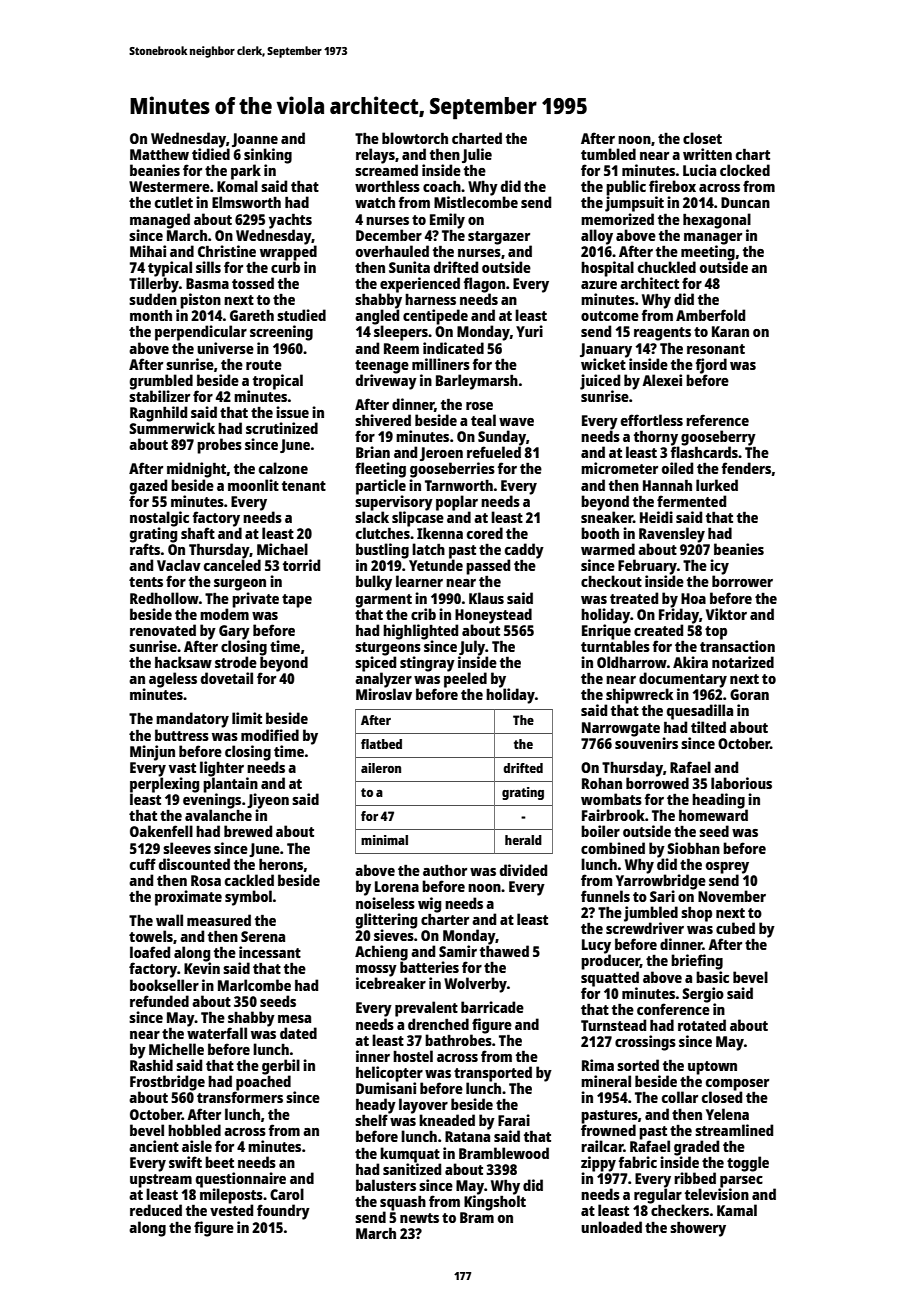 This screenshot has height=1316, width=908. Describe the element at coordinates (385, 903) in the screenshot. I see `noiseless` at that location.
